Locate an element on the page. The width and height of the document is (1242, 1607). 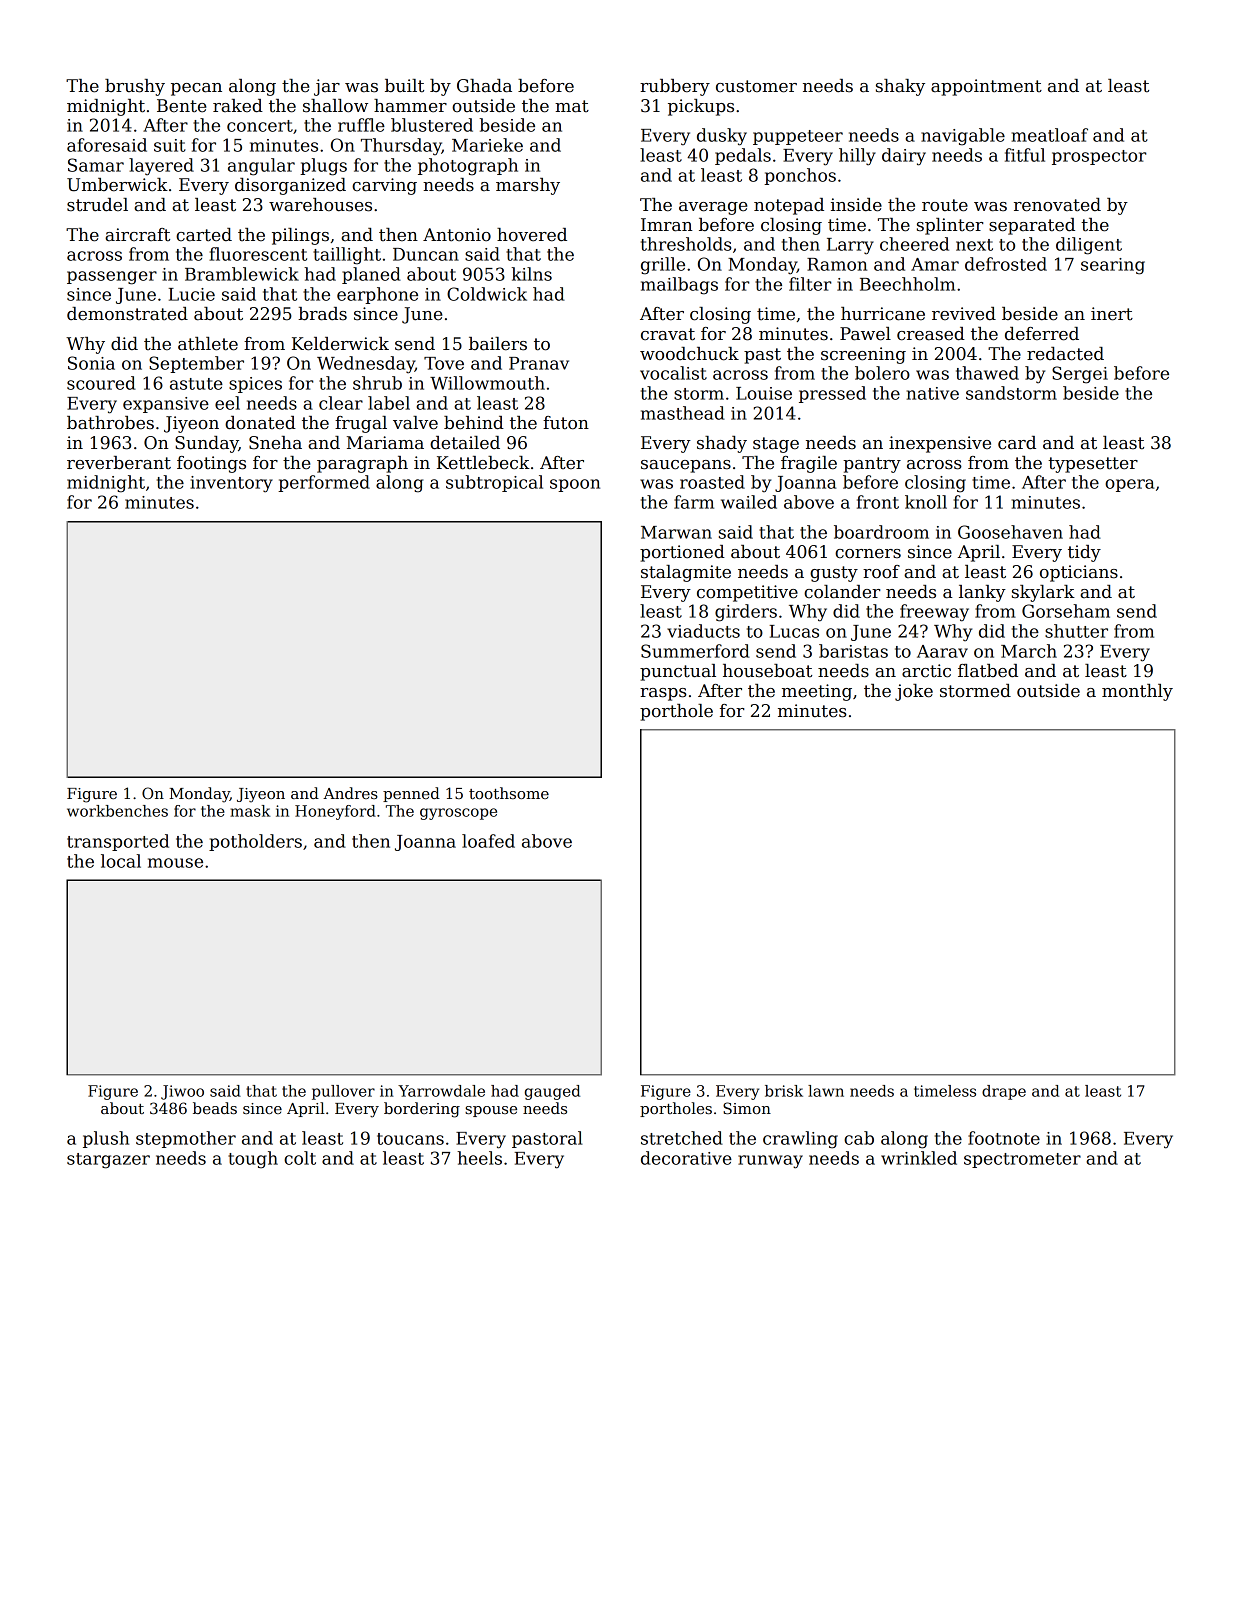
corners is located at coordinates (868, 554).
